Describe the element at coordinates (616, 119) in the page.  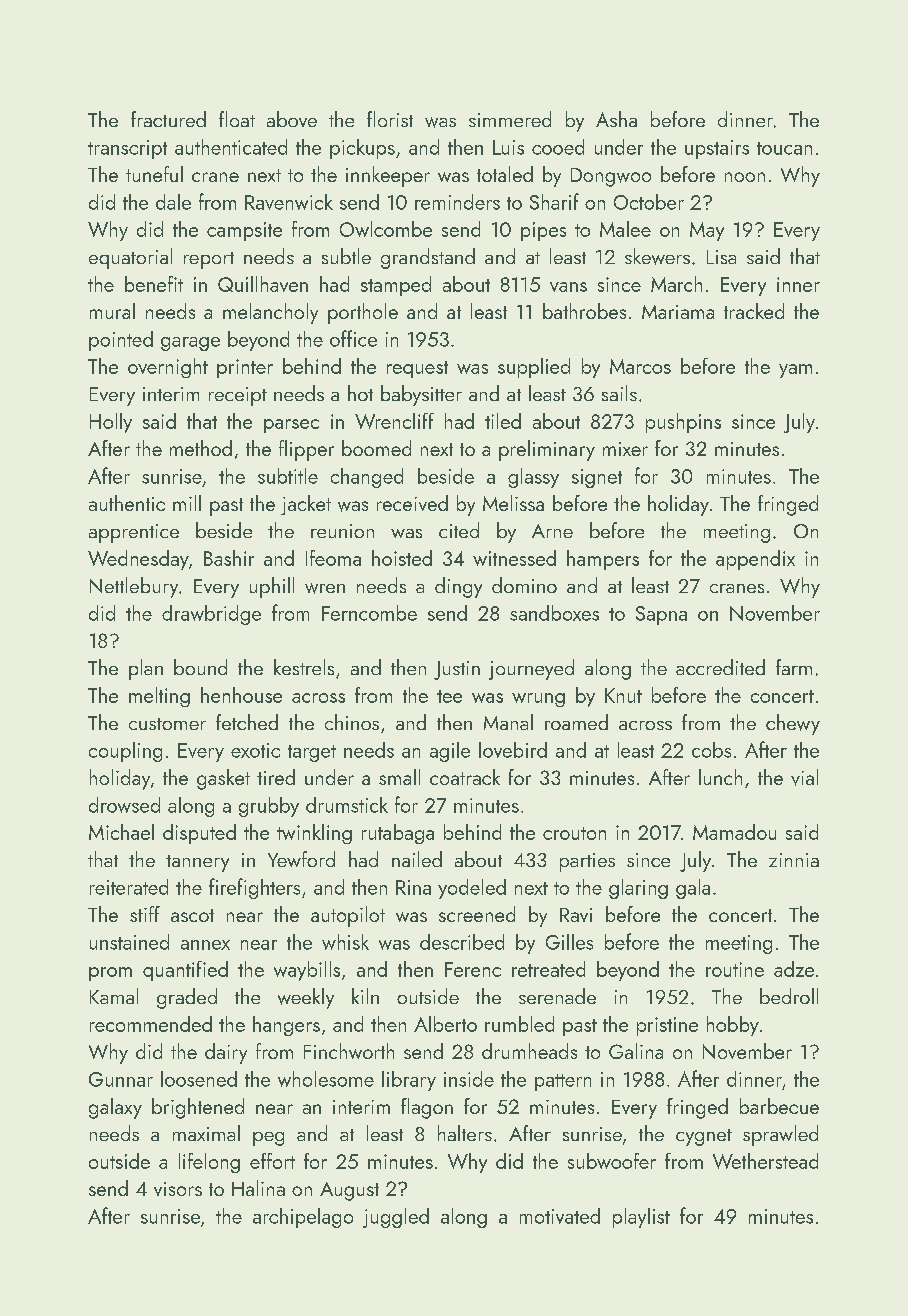
I see `Asha` at that location.
